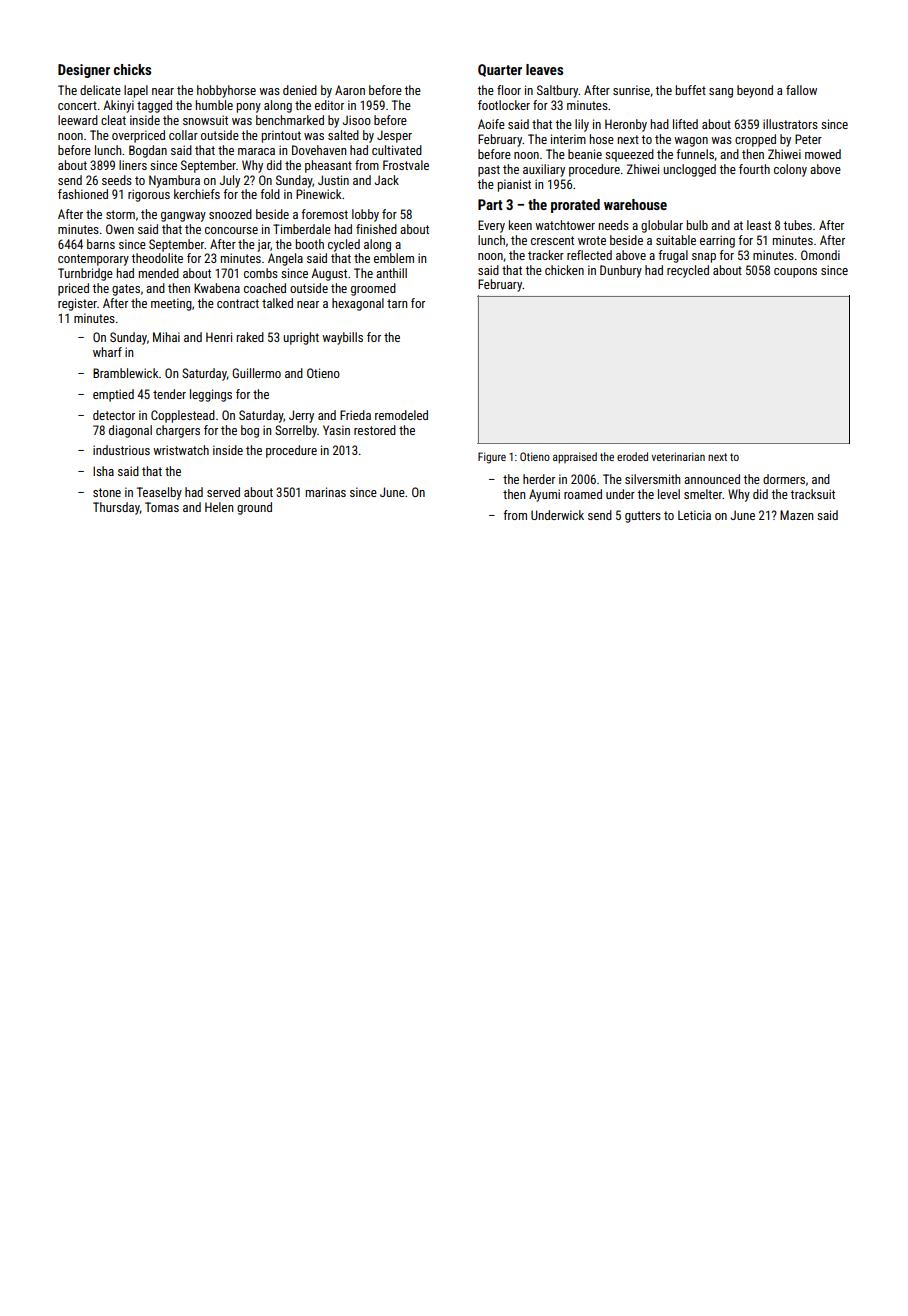 The image size is (908, 1316). Describe the element at coordinates (132, 69) in the document. I see `chicks` at that location.
